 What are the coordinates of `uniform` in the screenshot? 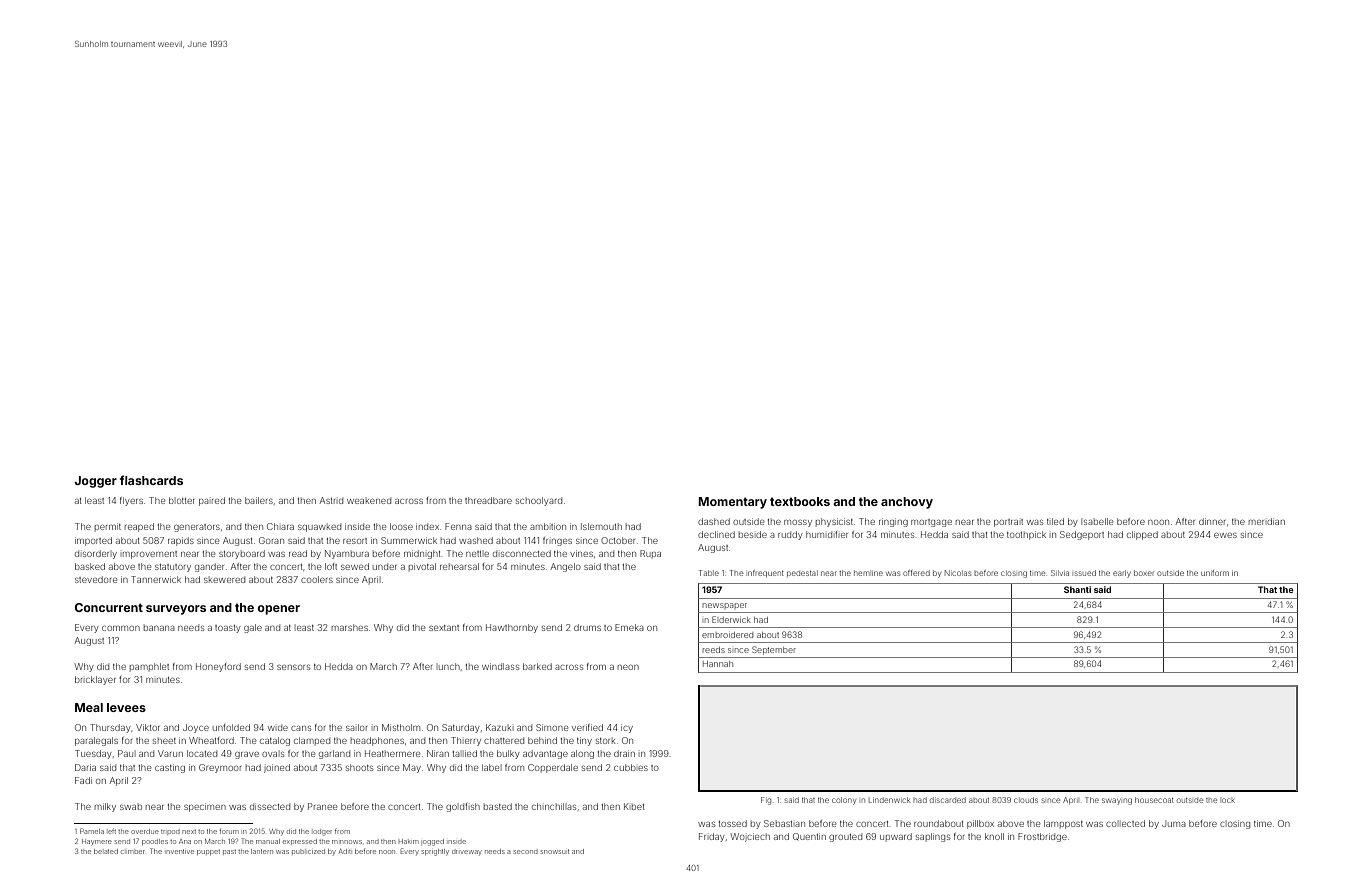 It's located at (1215, 573).
